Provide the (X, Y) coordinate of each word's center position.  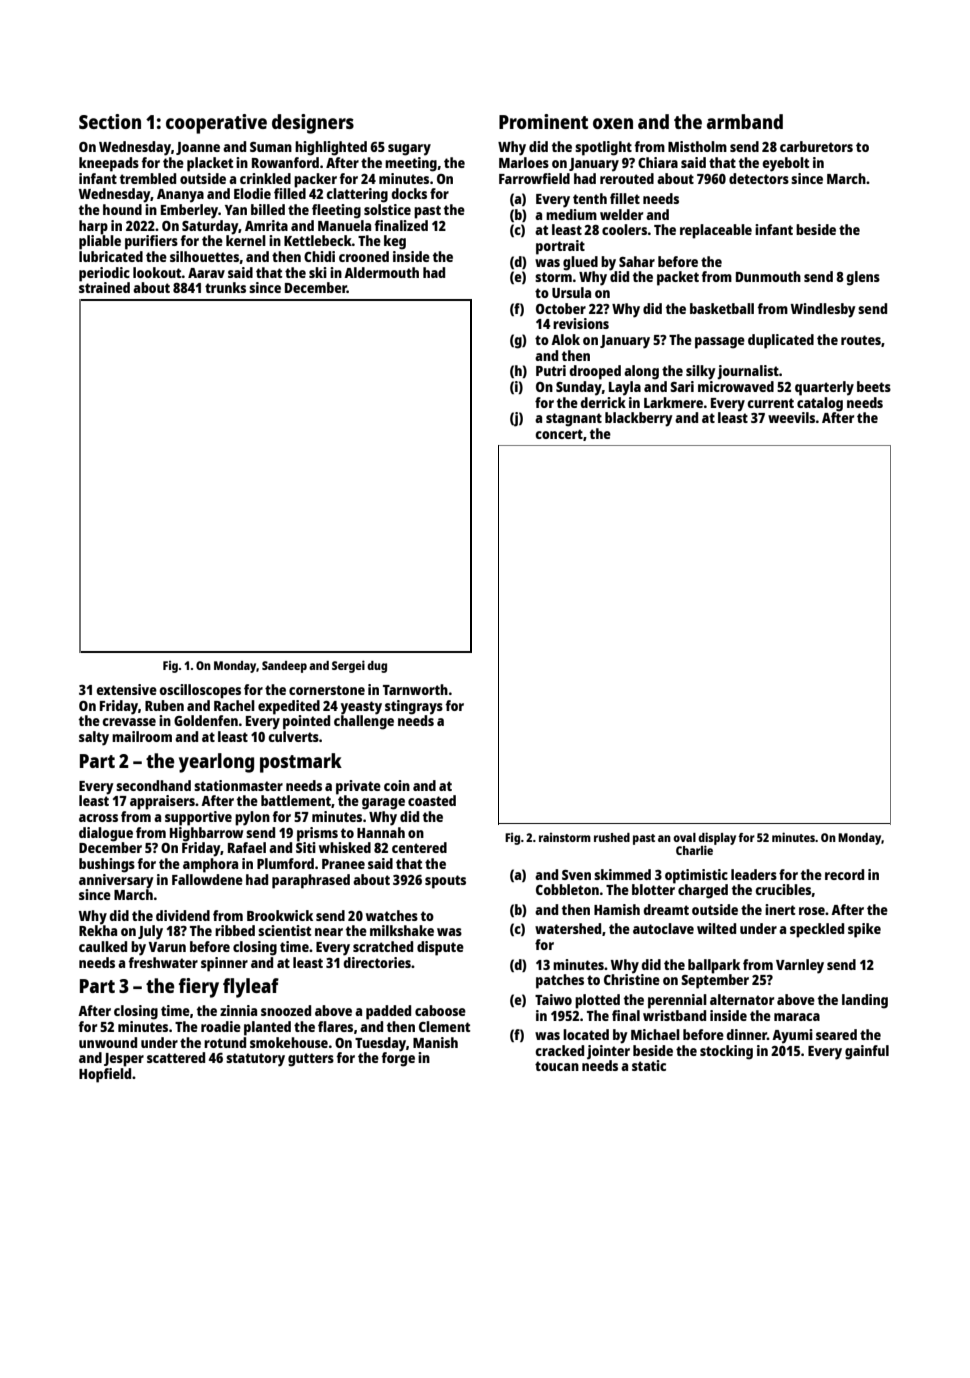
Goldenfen (206, 720)
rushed (612, 837)
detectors (759, 178)
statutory (255, 1060)
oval (684, 837)
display (717, 838)
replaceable (716, 231)
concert (559, 434)
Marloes (524, 162)
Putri (551, 370)
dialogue (106, 834)
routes (861, 340)
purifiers (151, 242)
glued (580, 263)
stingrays (414, 707)
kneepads (109, 164)
